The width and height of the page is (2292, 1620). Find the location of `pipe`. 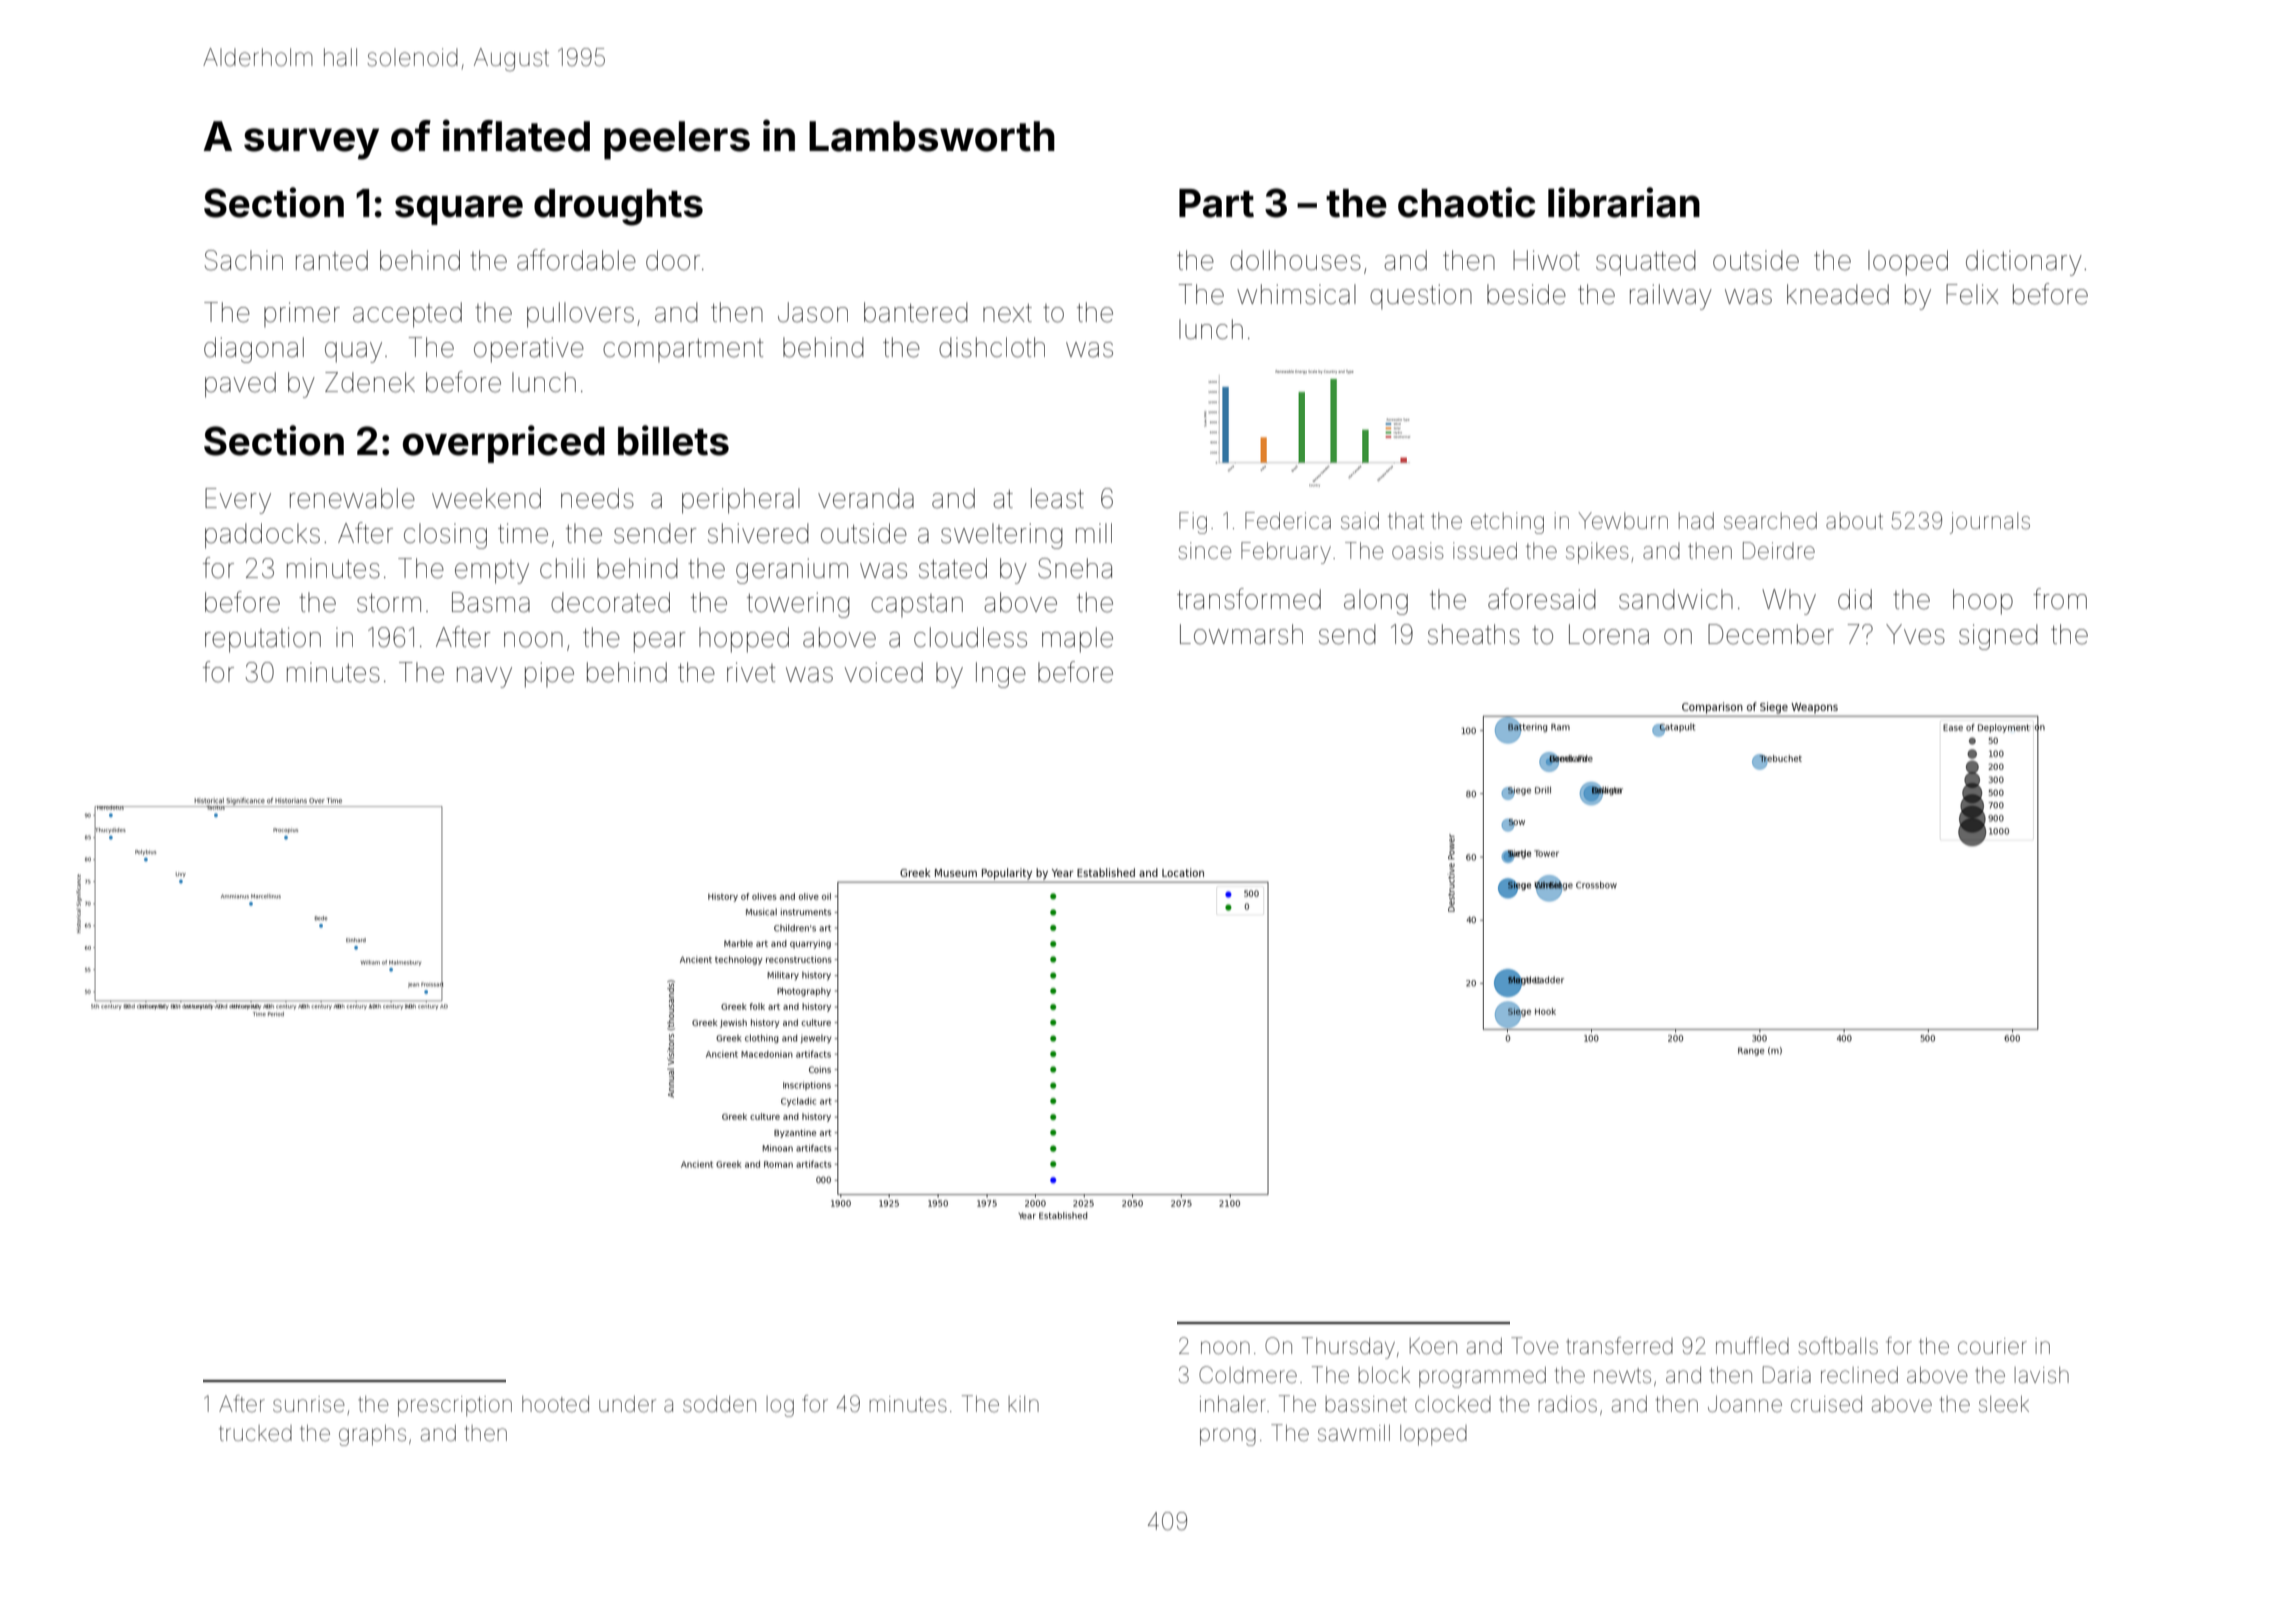

pipe is located at coordinates (549, 675).
